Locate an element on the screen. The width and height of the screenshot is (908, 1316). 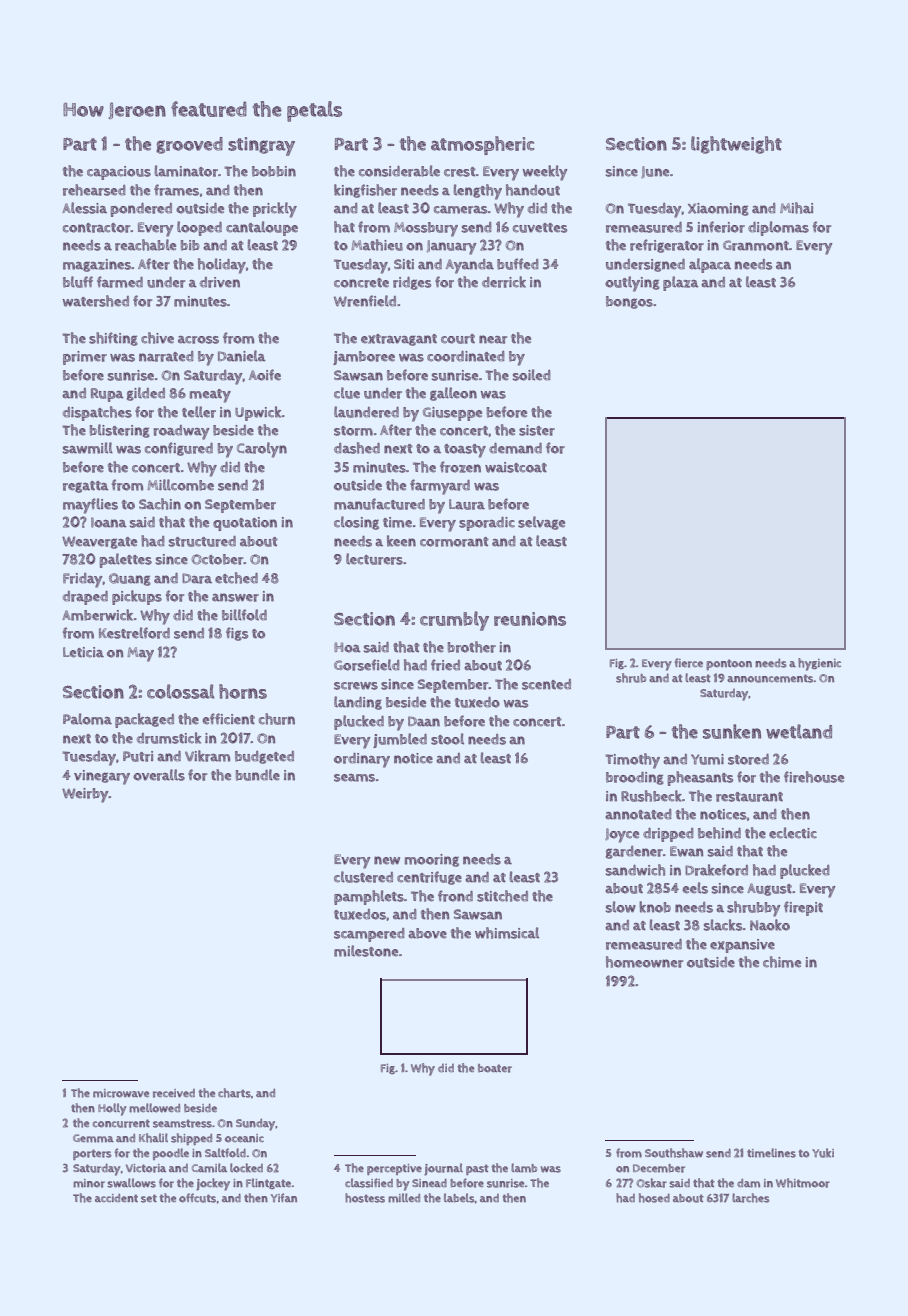
Vikram is located at coordinates (207, 756).
